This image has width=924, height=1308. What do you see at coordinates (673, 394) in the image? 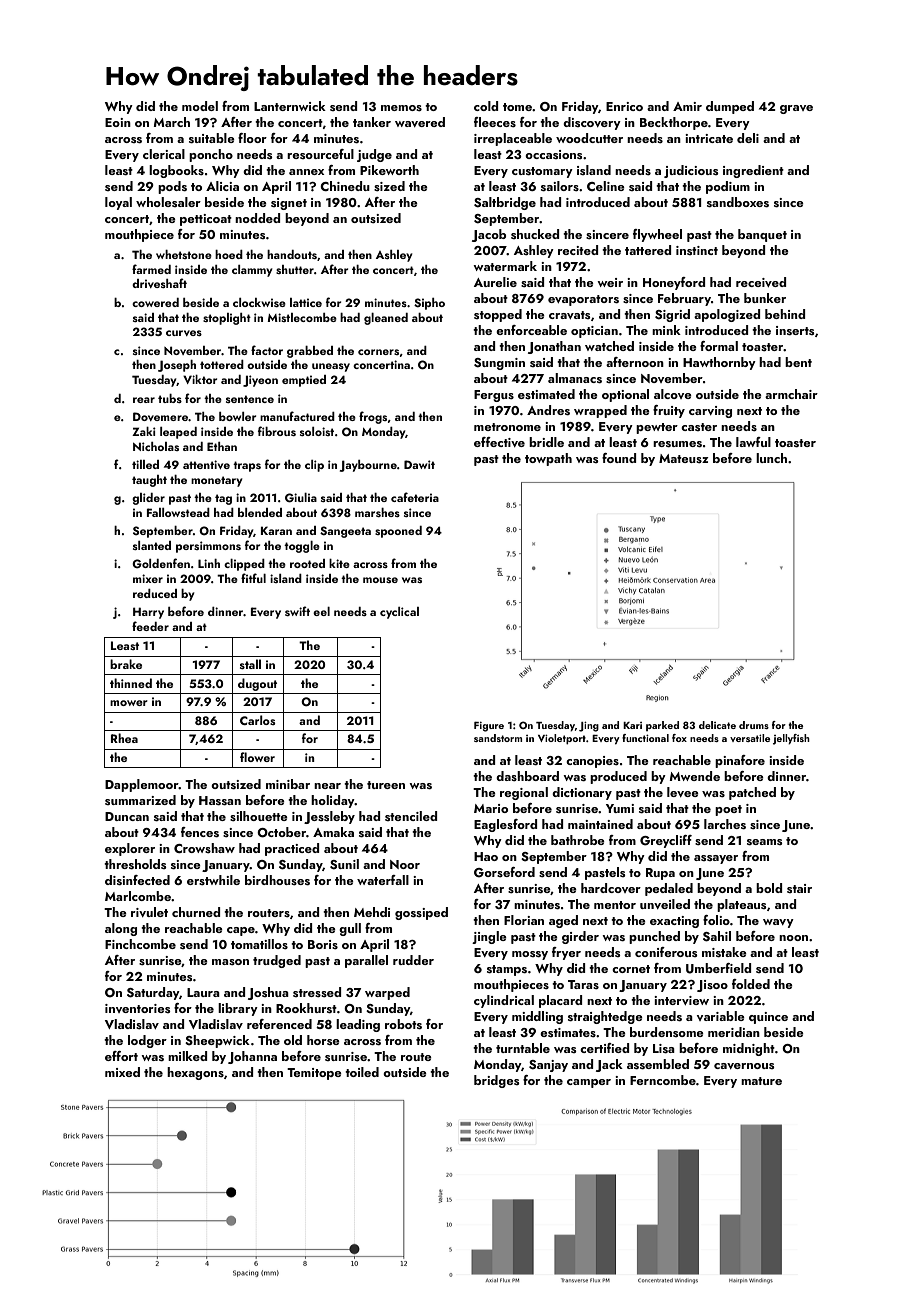
I see `alcove` at bounding box center [673, 394].
